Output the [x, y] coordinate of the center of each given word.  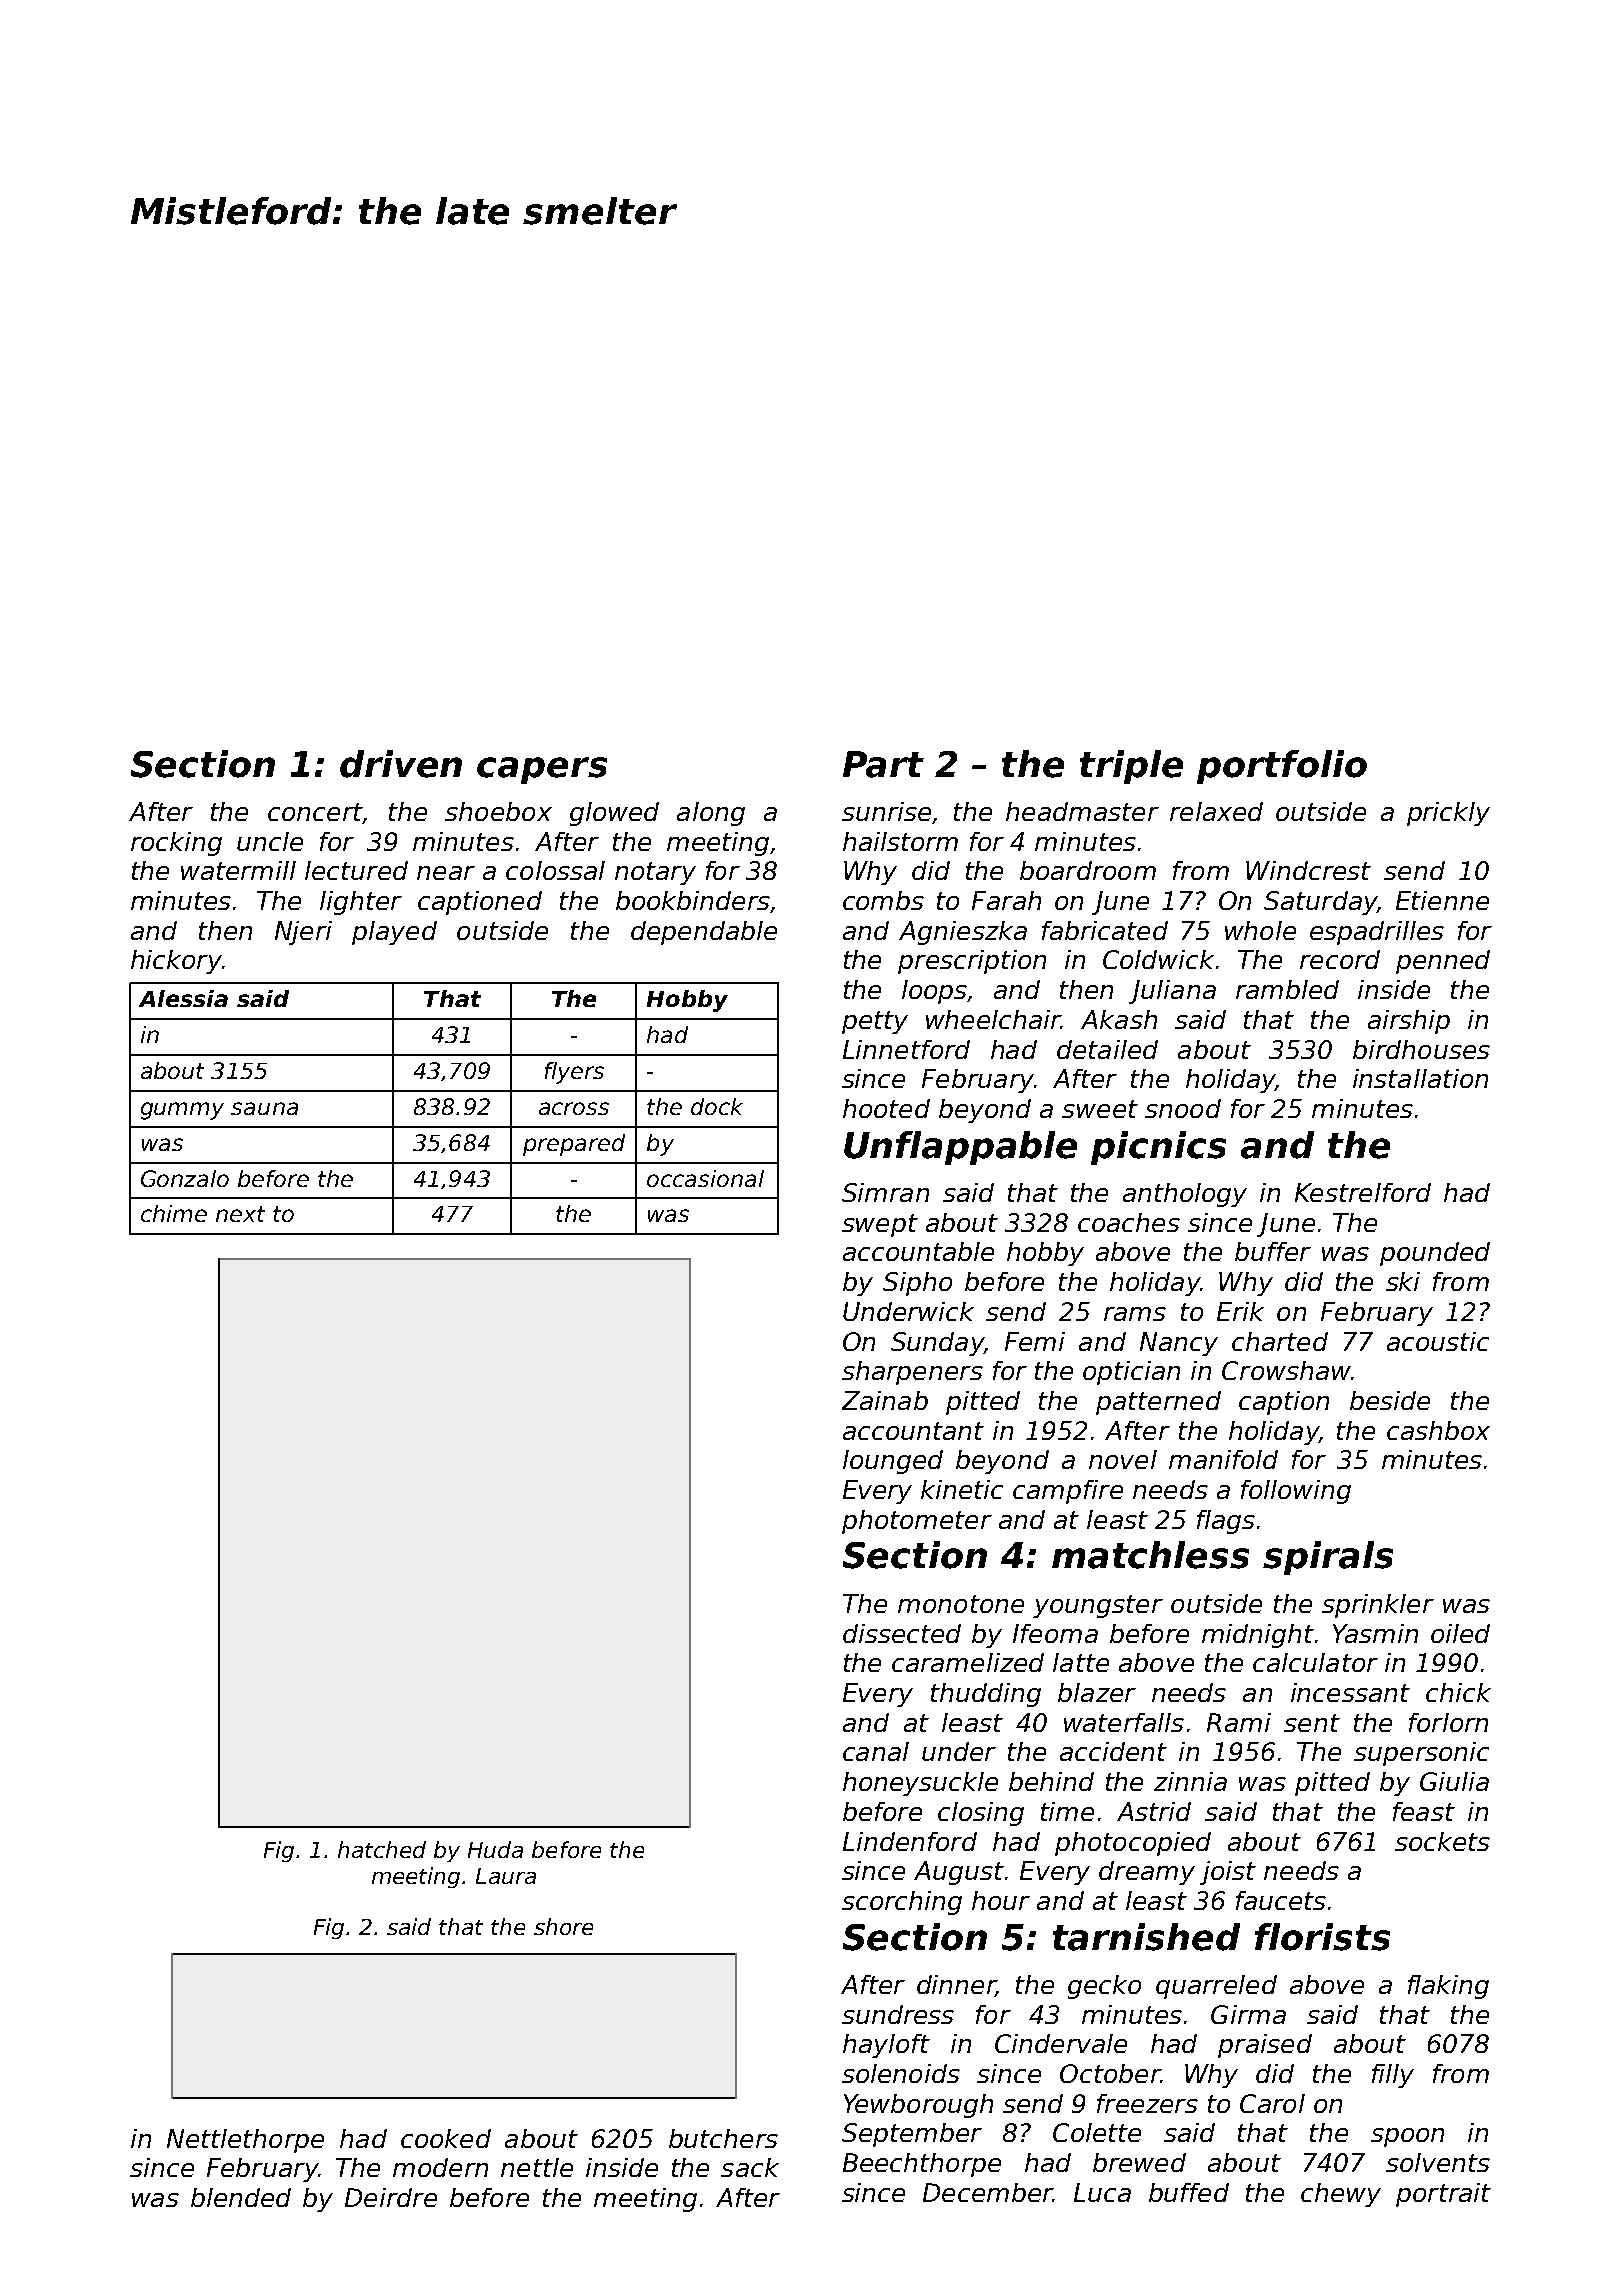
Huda [495, 1849]
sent [1312, 1723]
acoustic [1438, 1341]
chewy [1341, 2195]
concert [315, 812]
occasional [705, 1178]
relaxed [1216, 811]
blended [241, 2197]
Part [883, 764]
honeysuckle [920, 1784]
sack [750, 2167]
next [240, 1214]
